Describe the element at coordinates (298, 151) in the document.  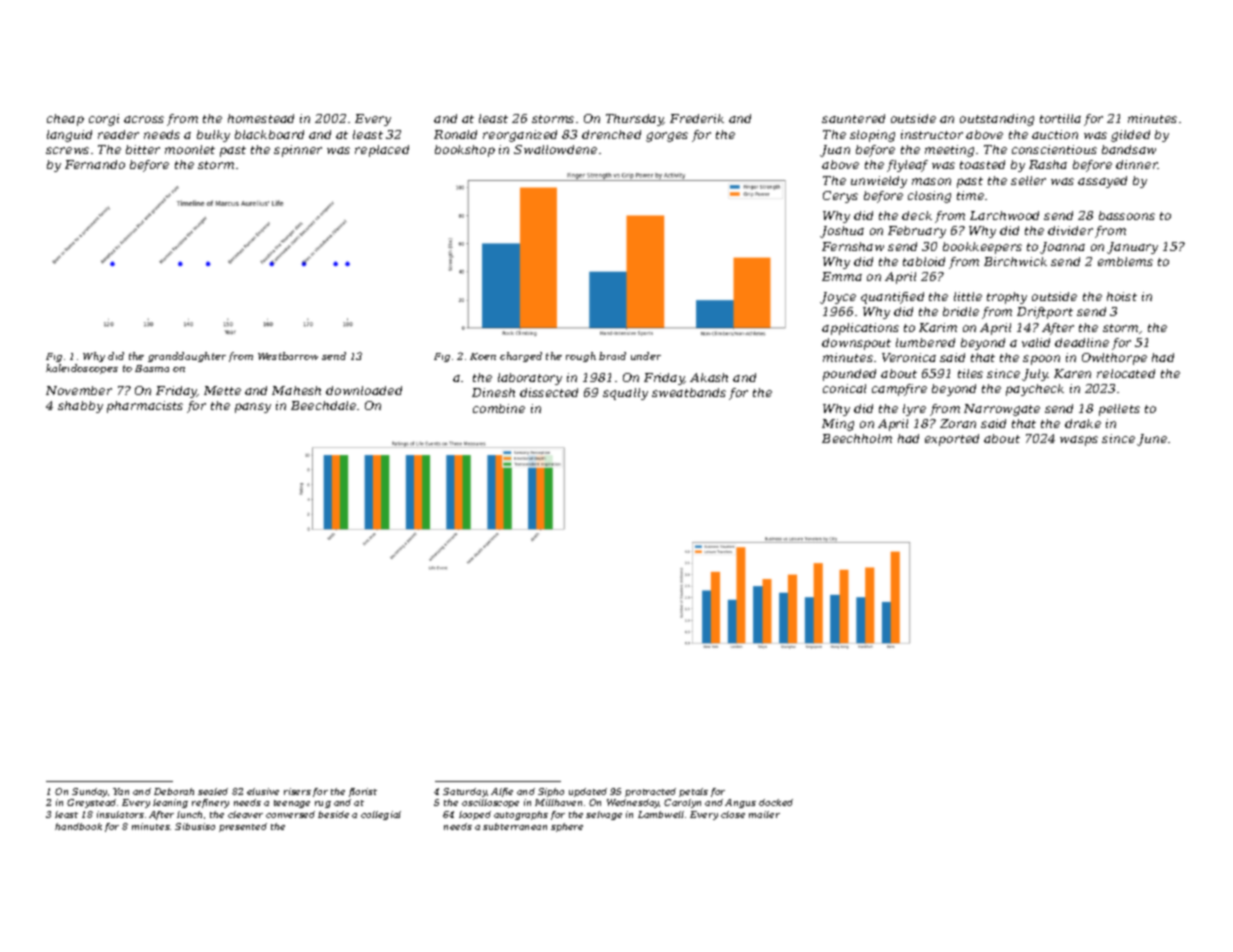
I see `spinner` at that location.
